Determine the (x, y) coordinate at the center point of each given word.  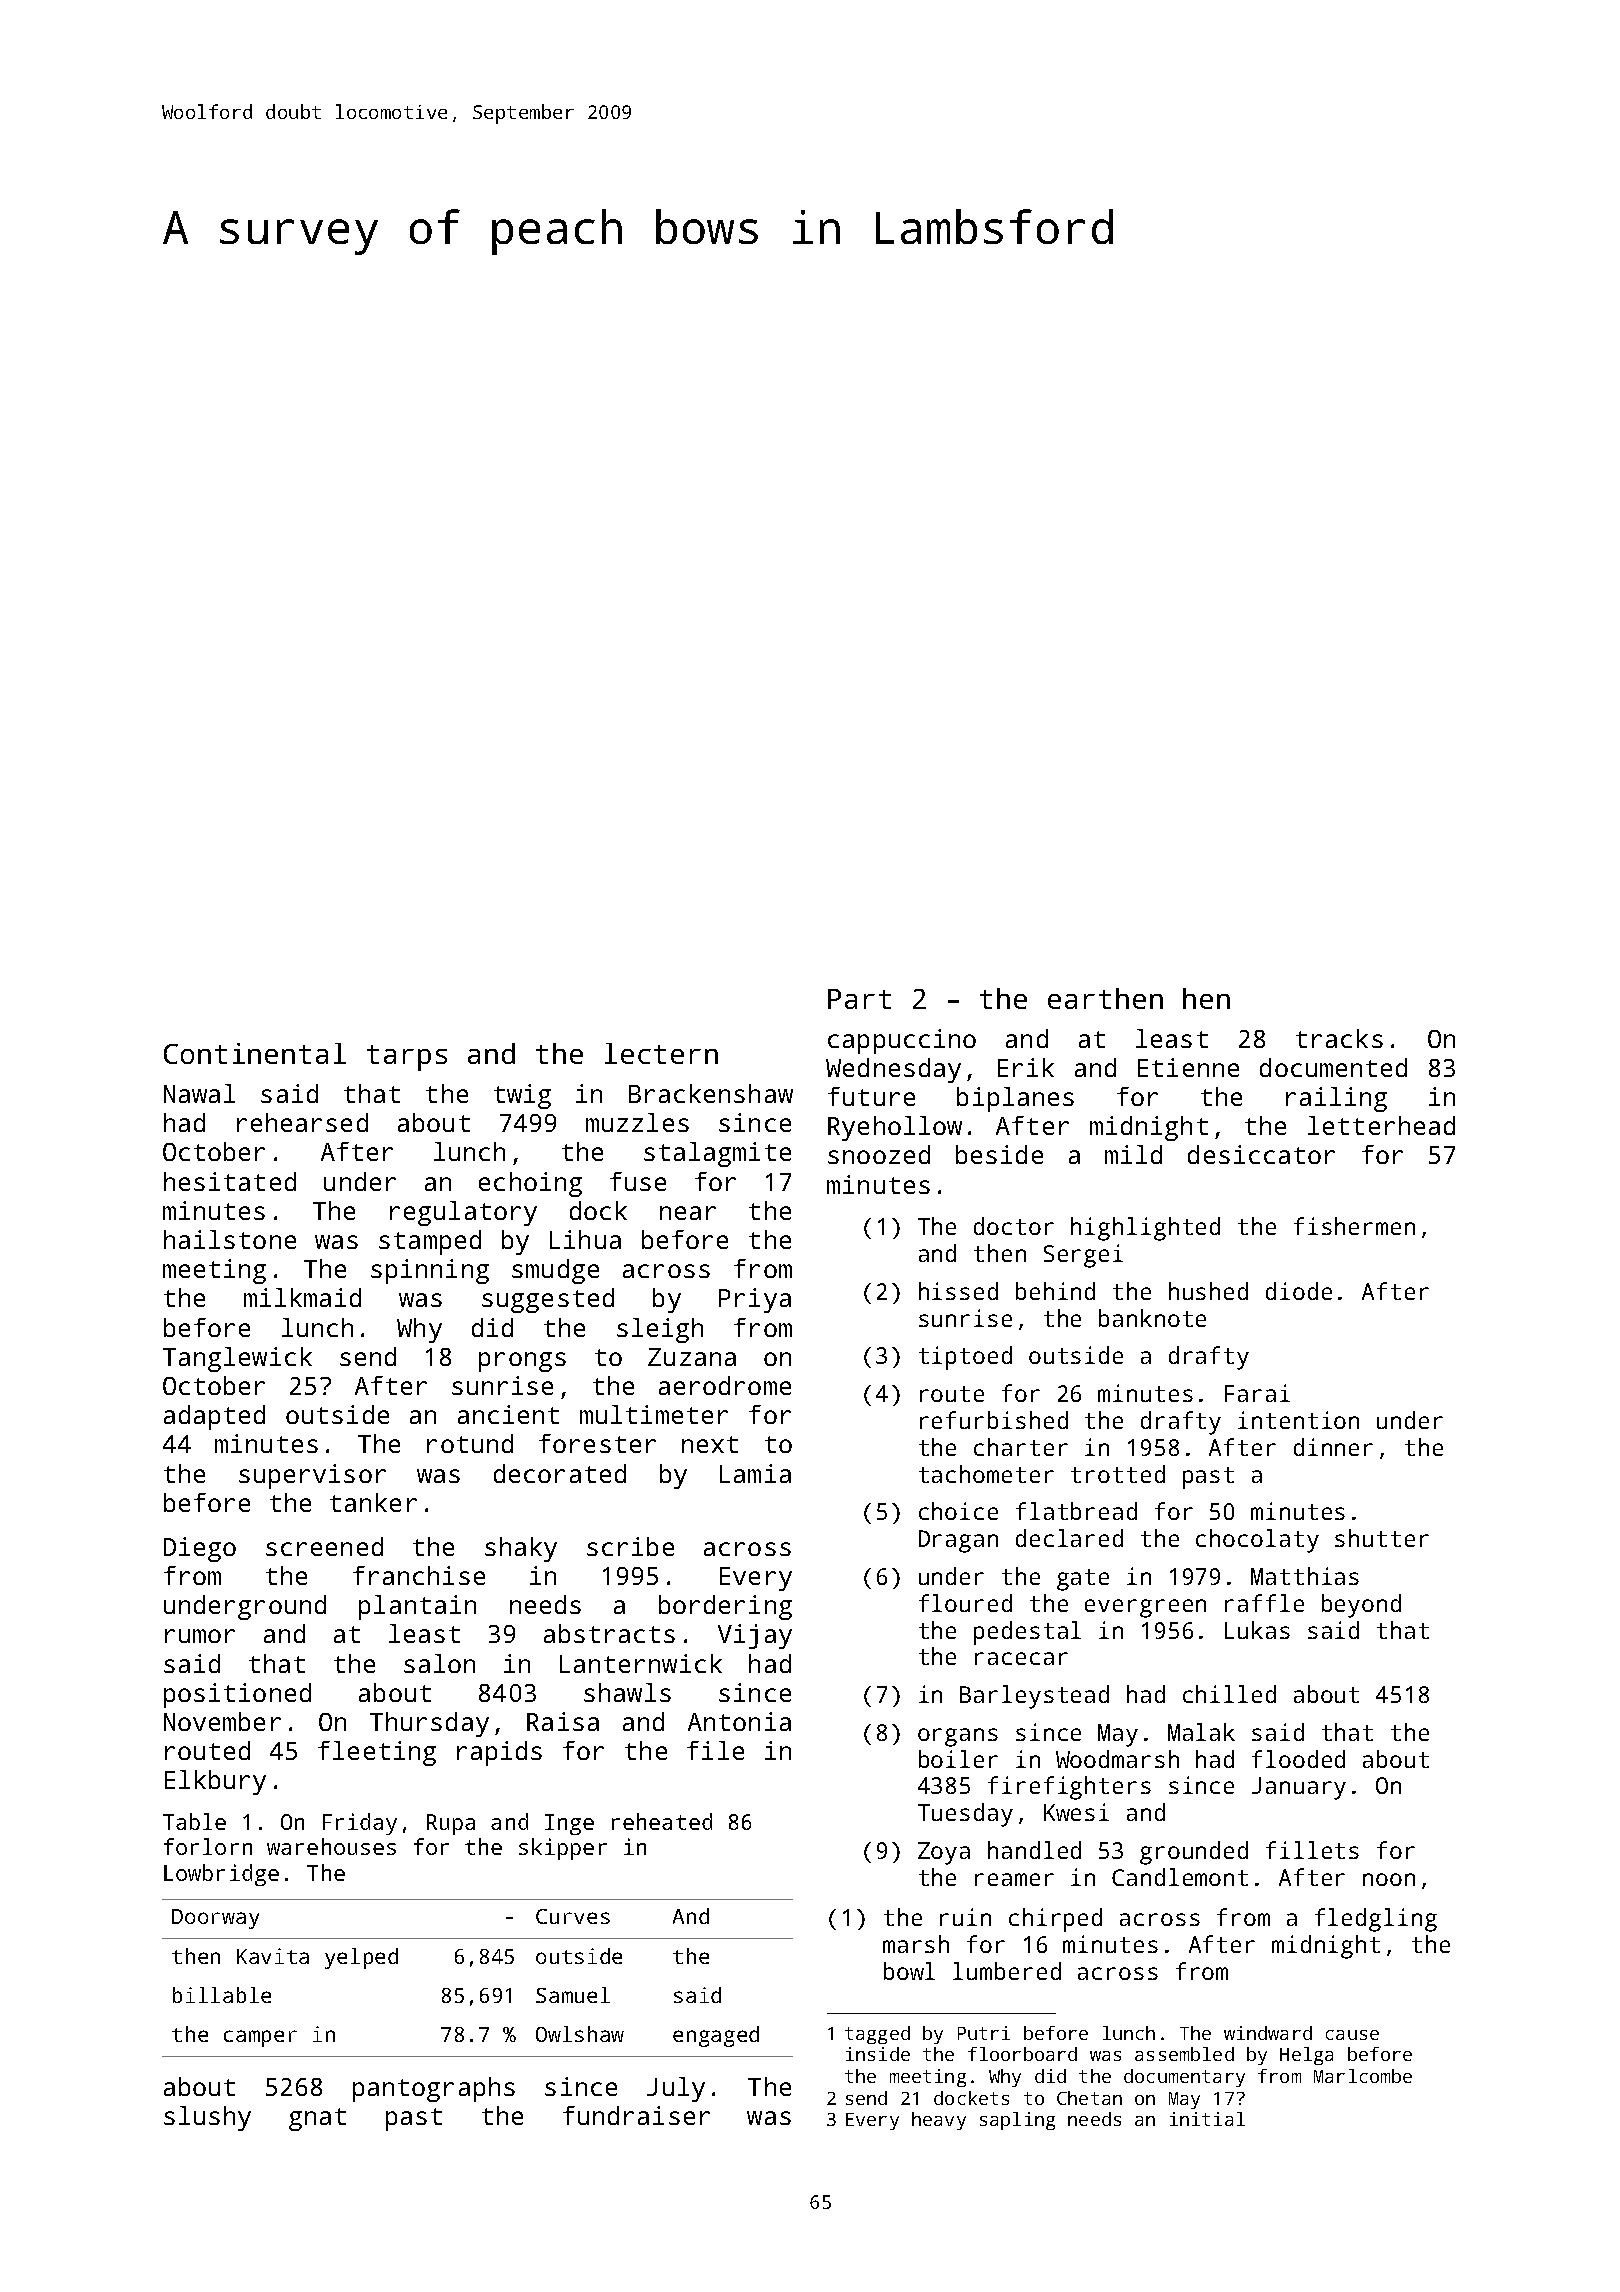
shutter (1382, 1538)
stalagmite (717, 1154)
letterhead (1381, 1125)
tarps (407, 1058)
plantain (417, 1607)
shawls (627, 1692)
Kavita (273, 1956)
